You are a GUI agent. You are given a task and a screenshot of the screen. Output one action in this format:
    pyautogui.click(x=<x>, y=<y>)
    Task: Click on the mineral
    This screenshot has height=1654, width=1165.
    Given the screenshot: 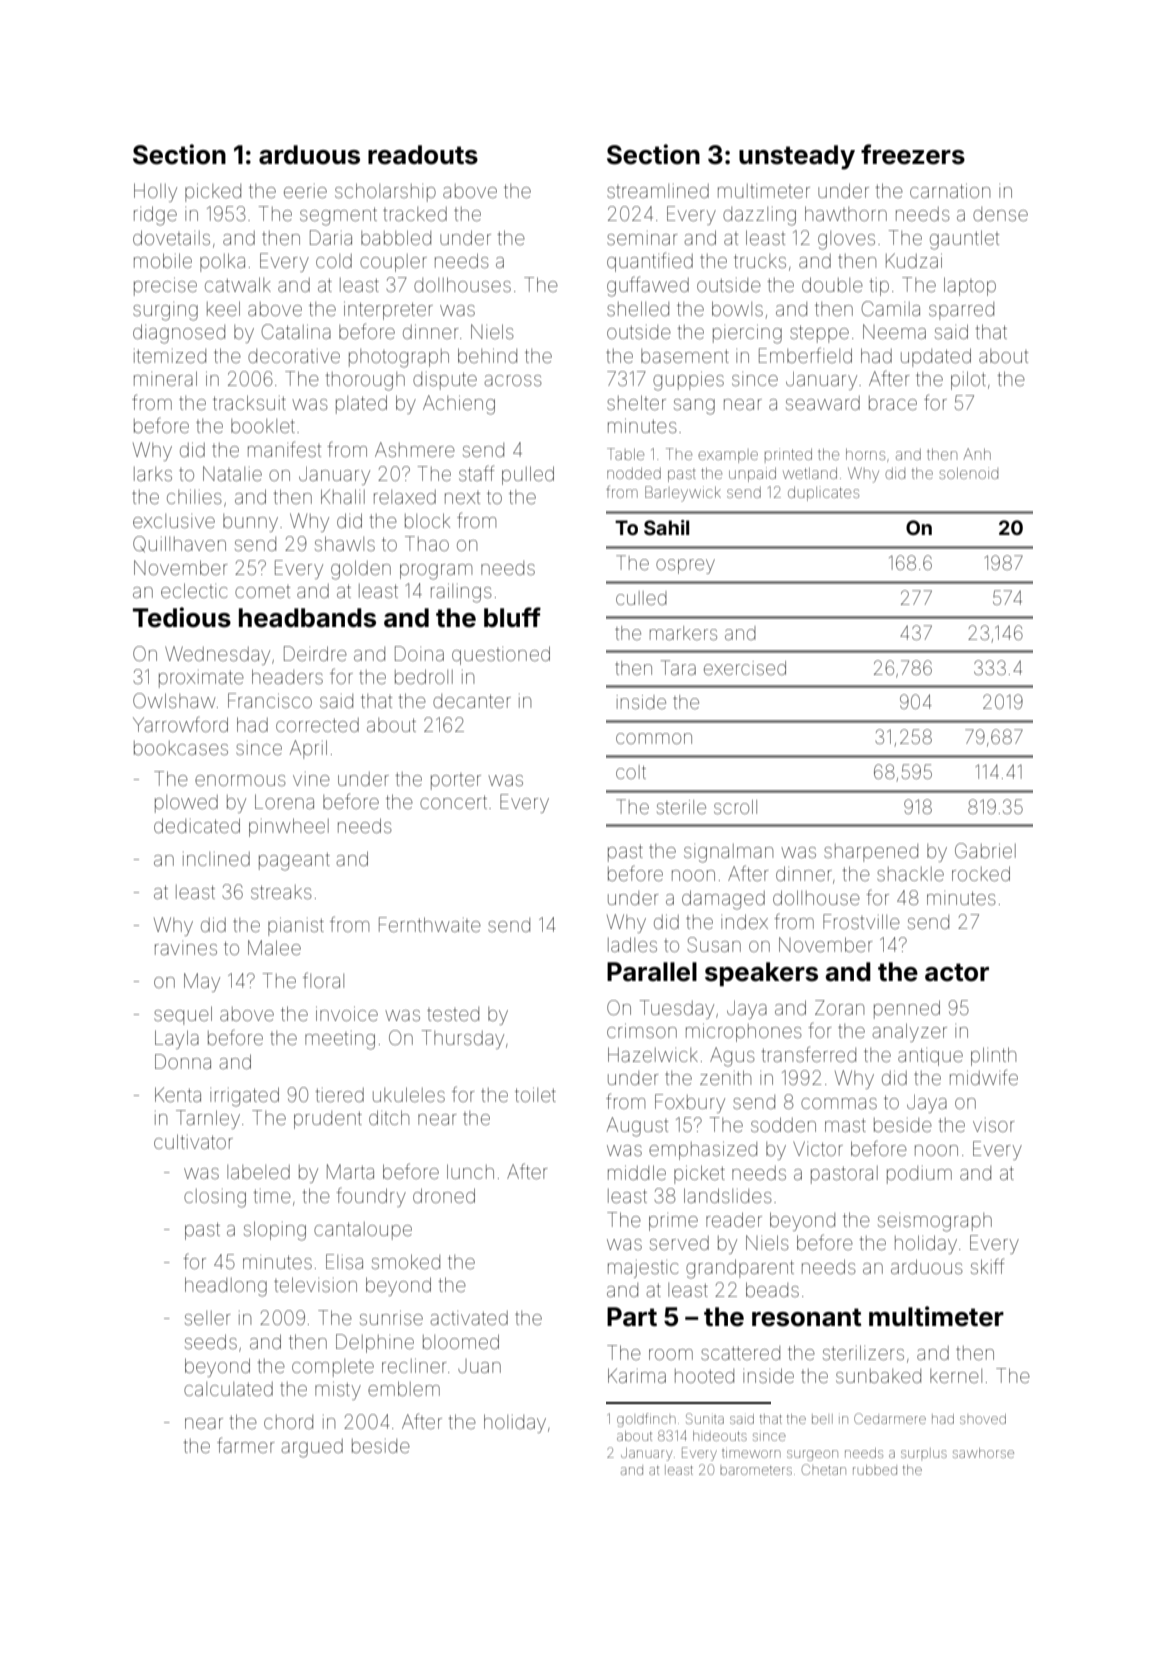 What is the action you would take?
    pyautogui.click(x=165, y=378)
